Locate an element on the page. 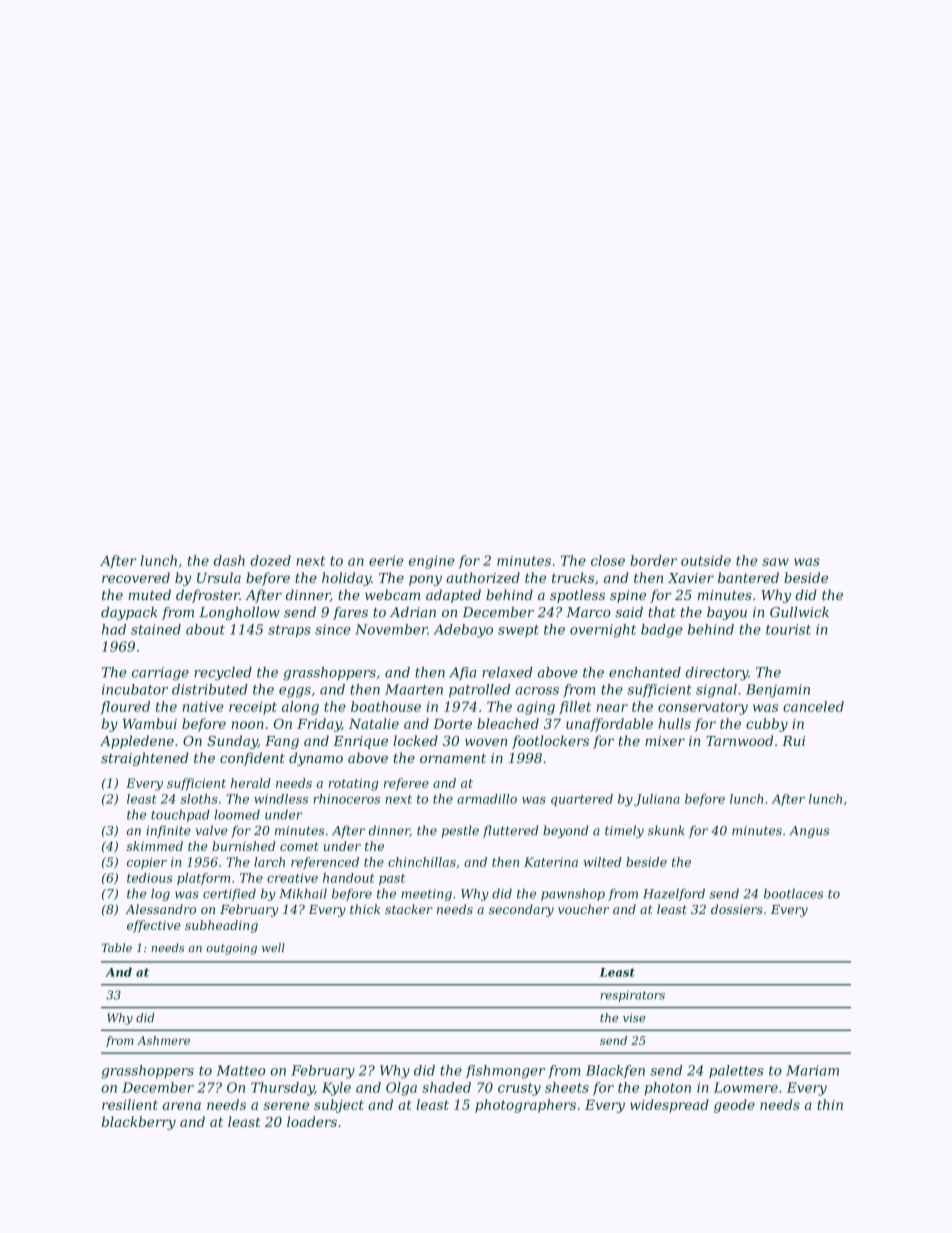 The height and width of the image is (1233, 952). Ursula is located at coordinates (219, 577).
